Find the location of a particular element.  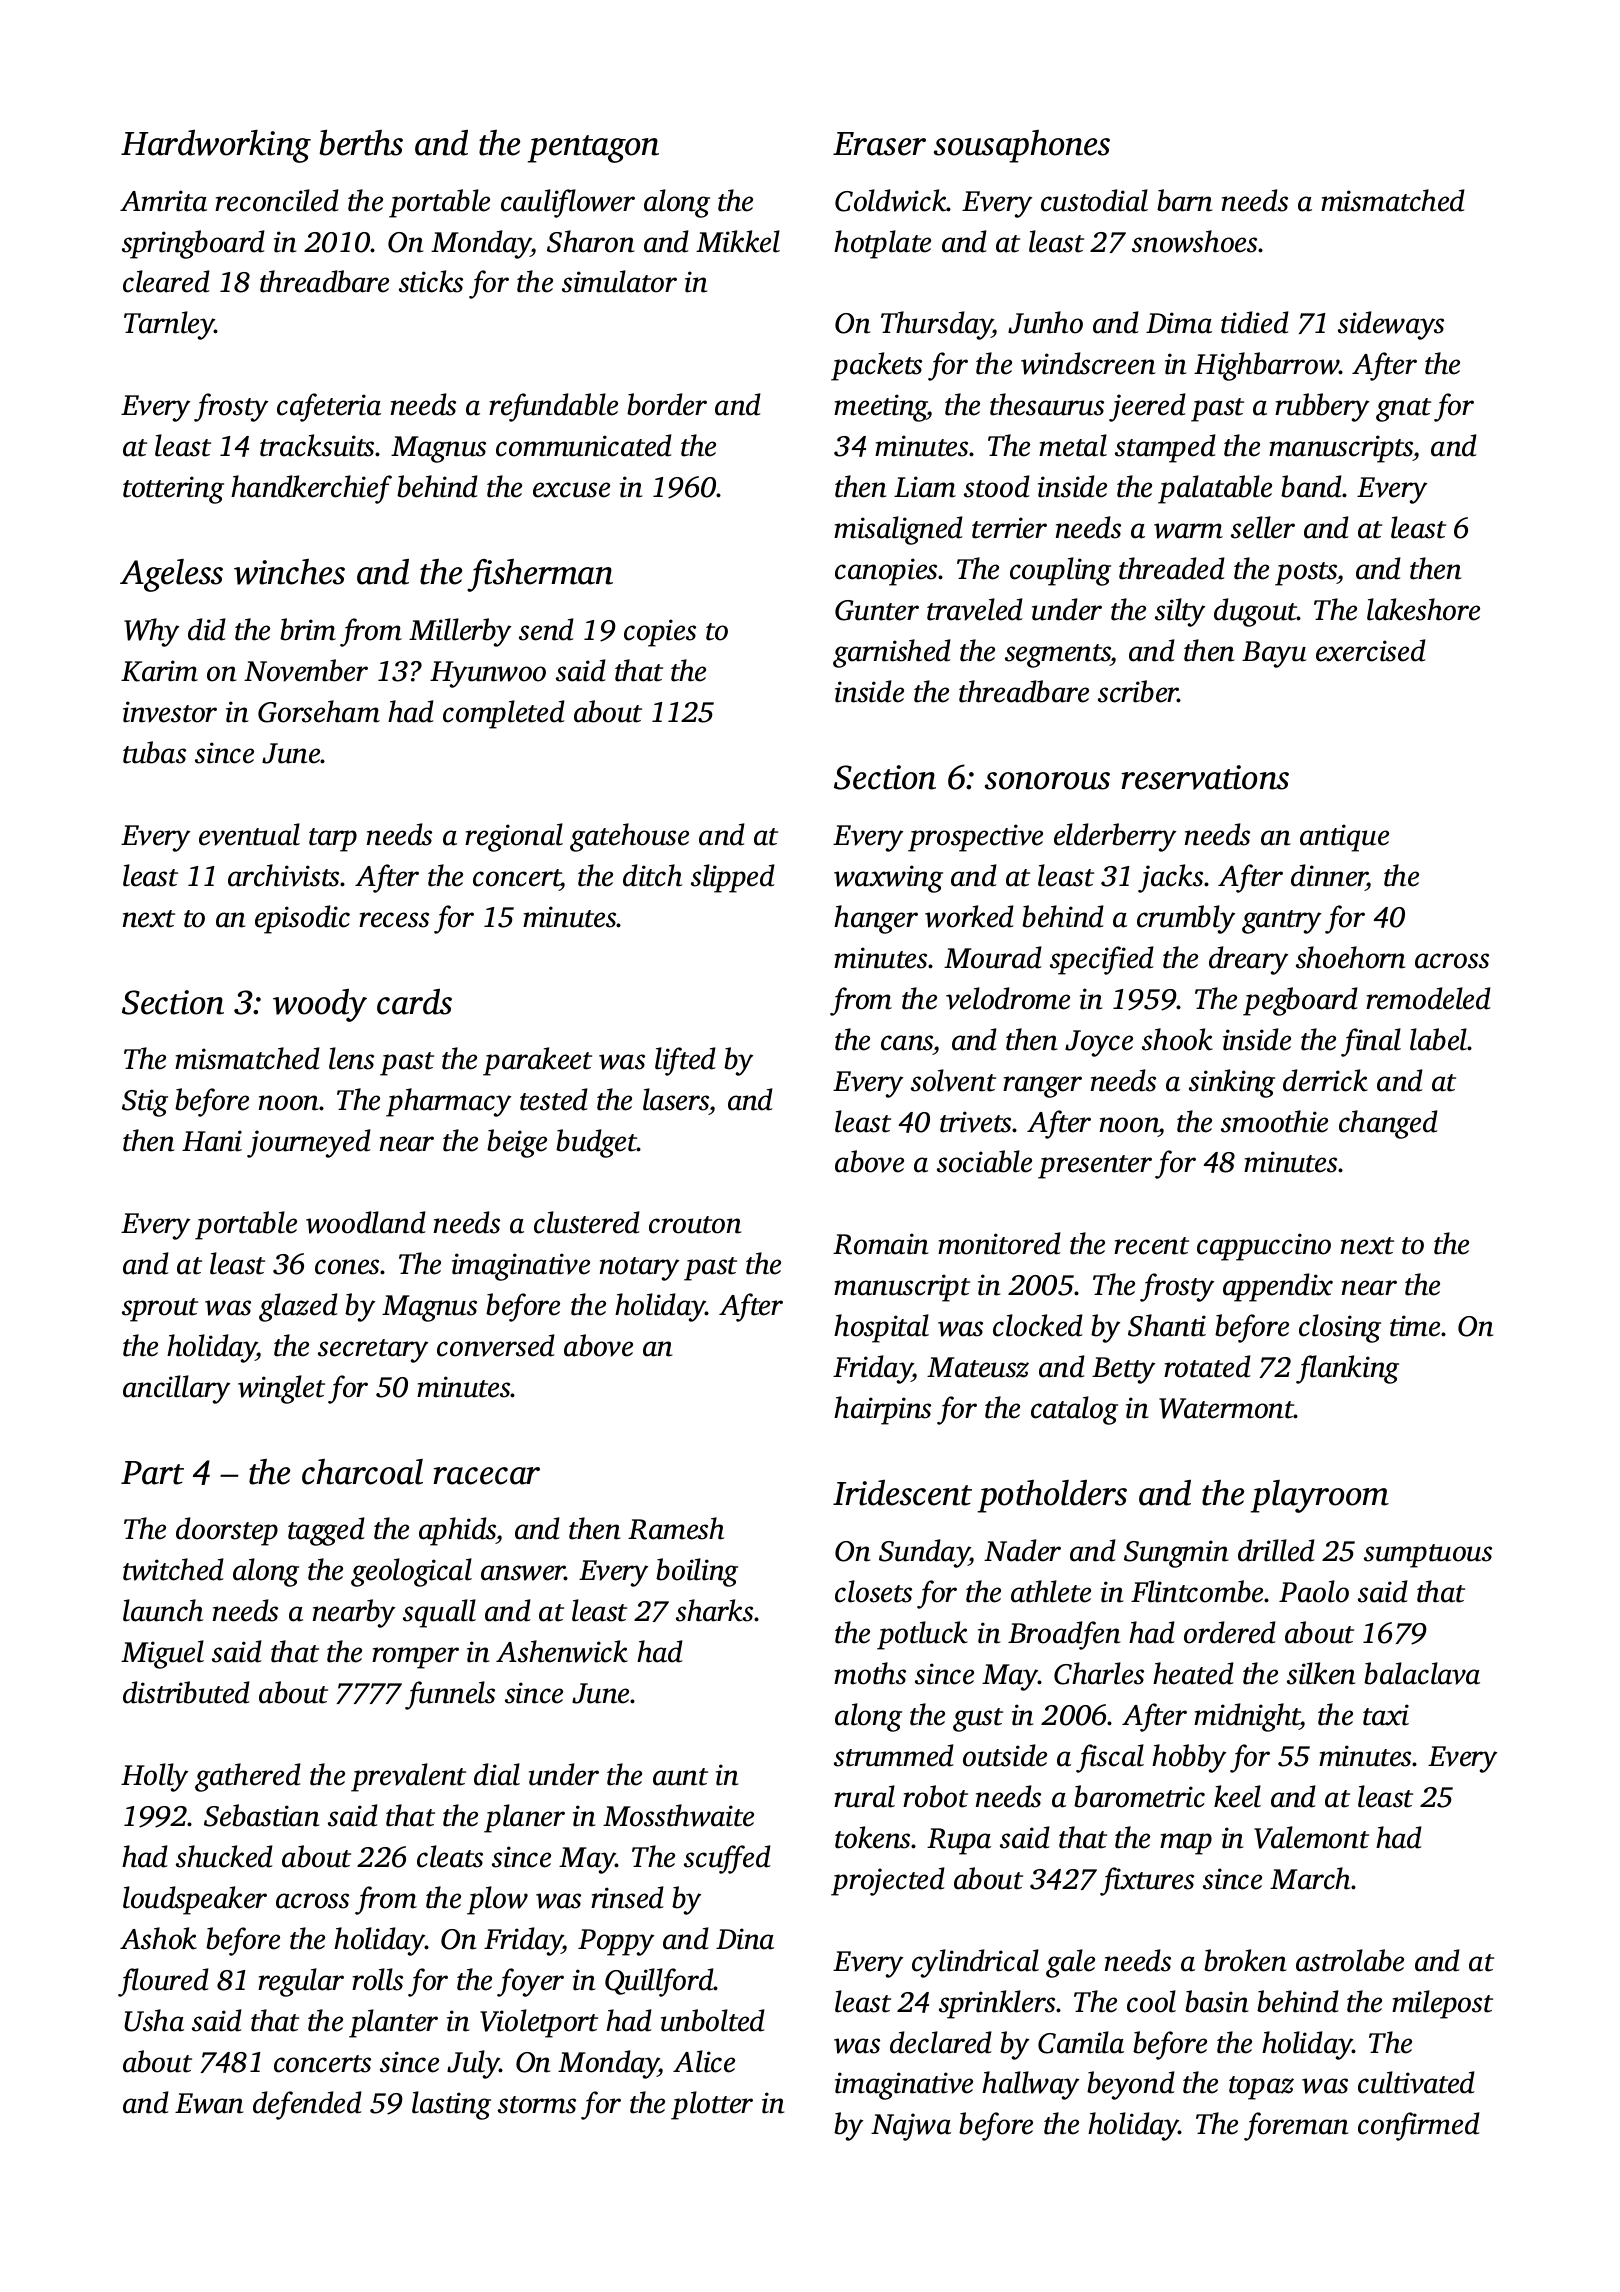

Hani is located at coordinates (212, 1141).
